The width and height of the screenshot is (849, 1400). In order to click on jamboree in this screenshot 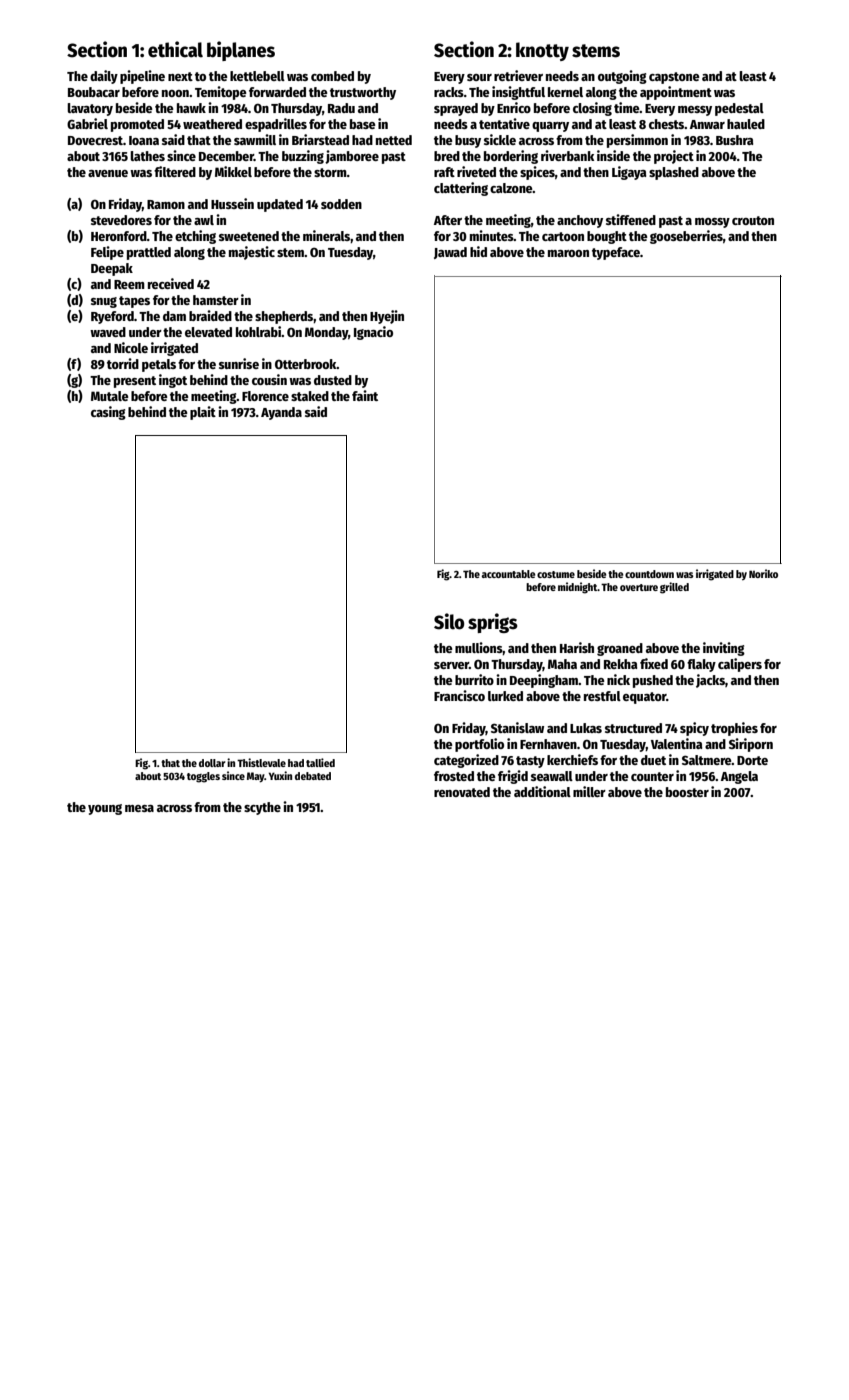, I will do `click(352, 157)`.
